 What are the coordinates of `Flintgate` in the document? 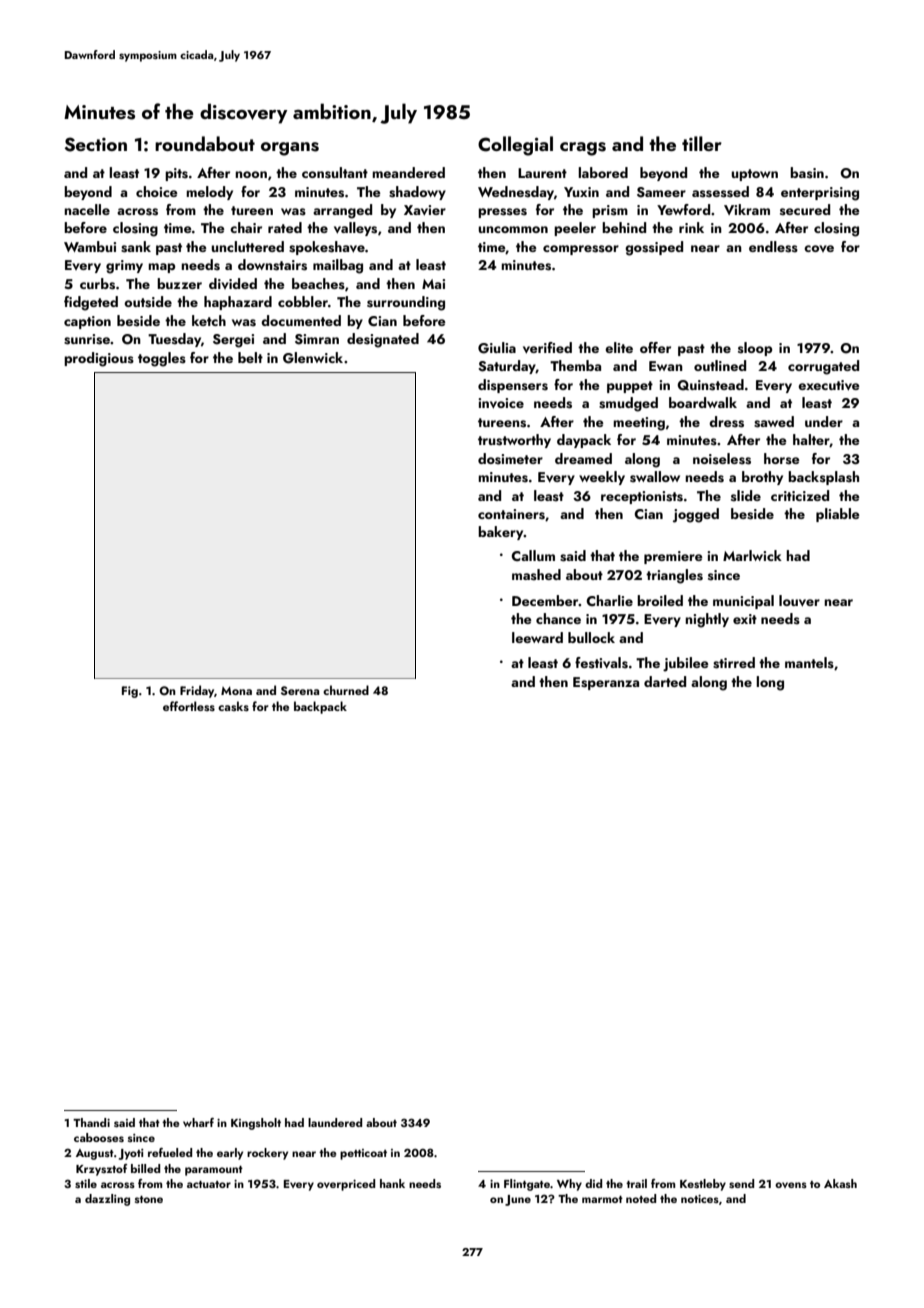 It's located at (527, 1185).
